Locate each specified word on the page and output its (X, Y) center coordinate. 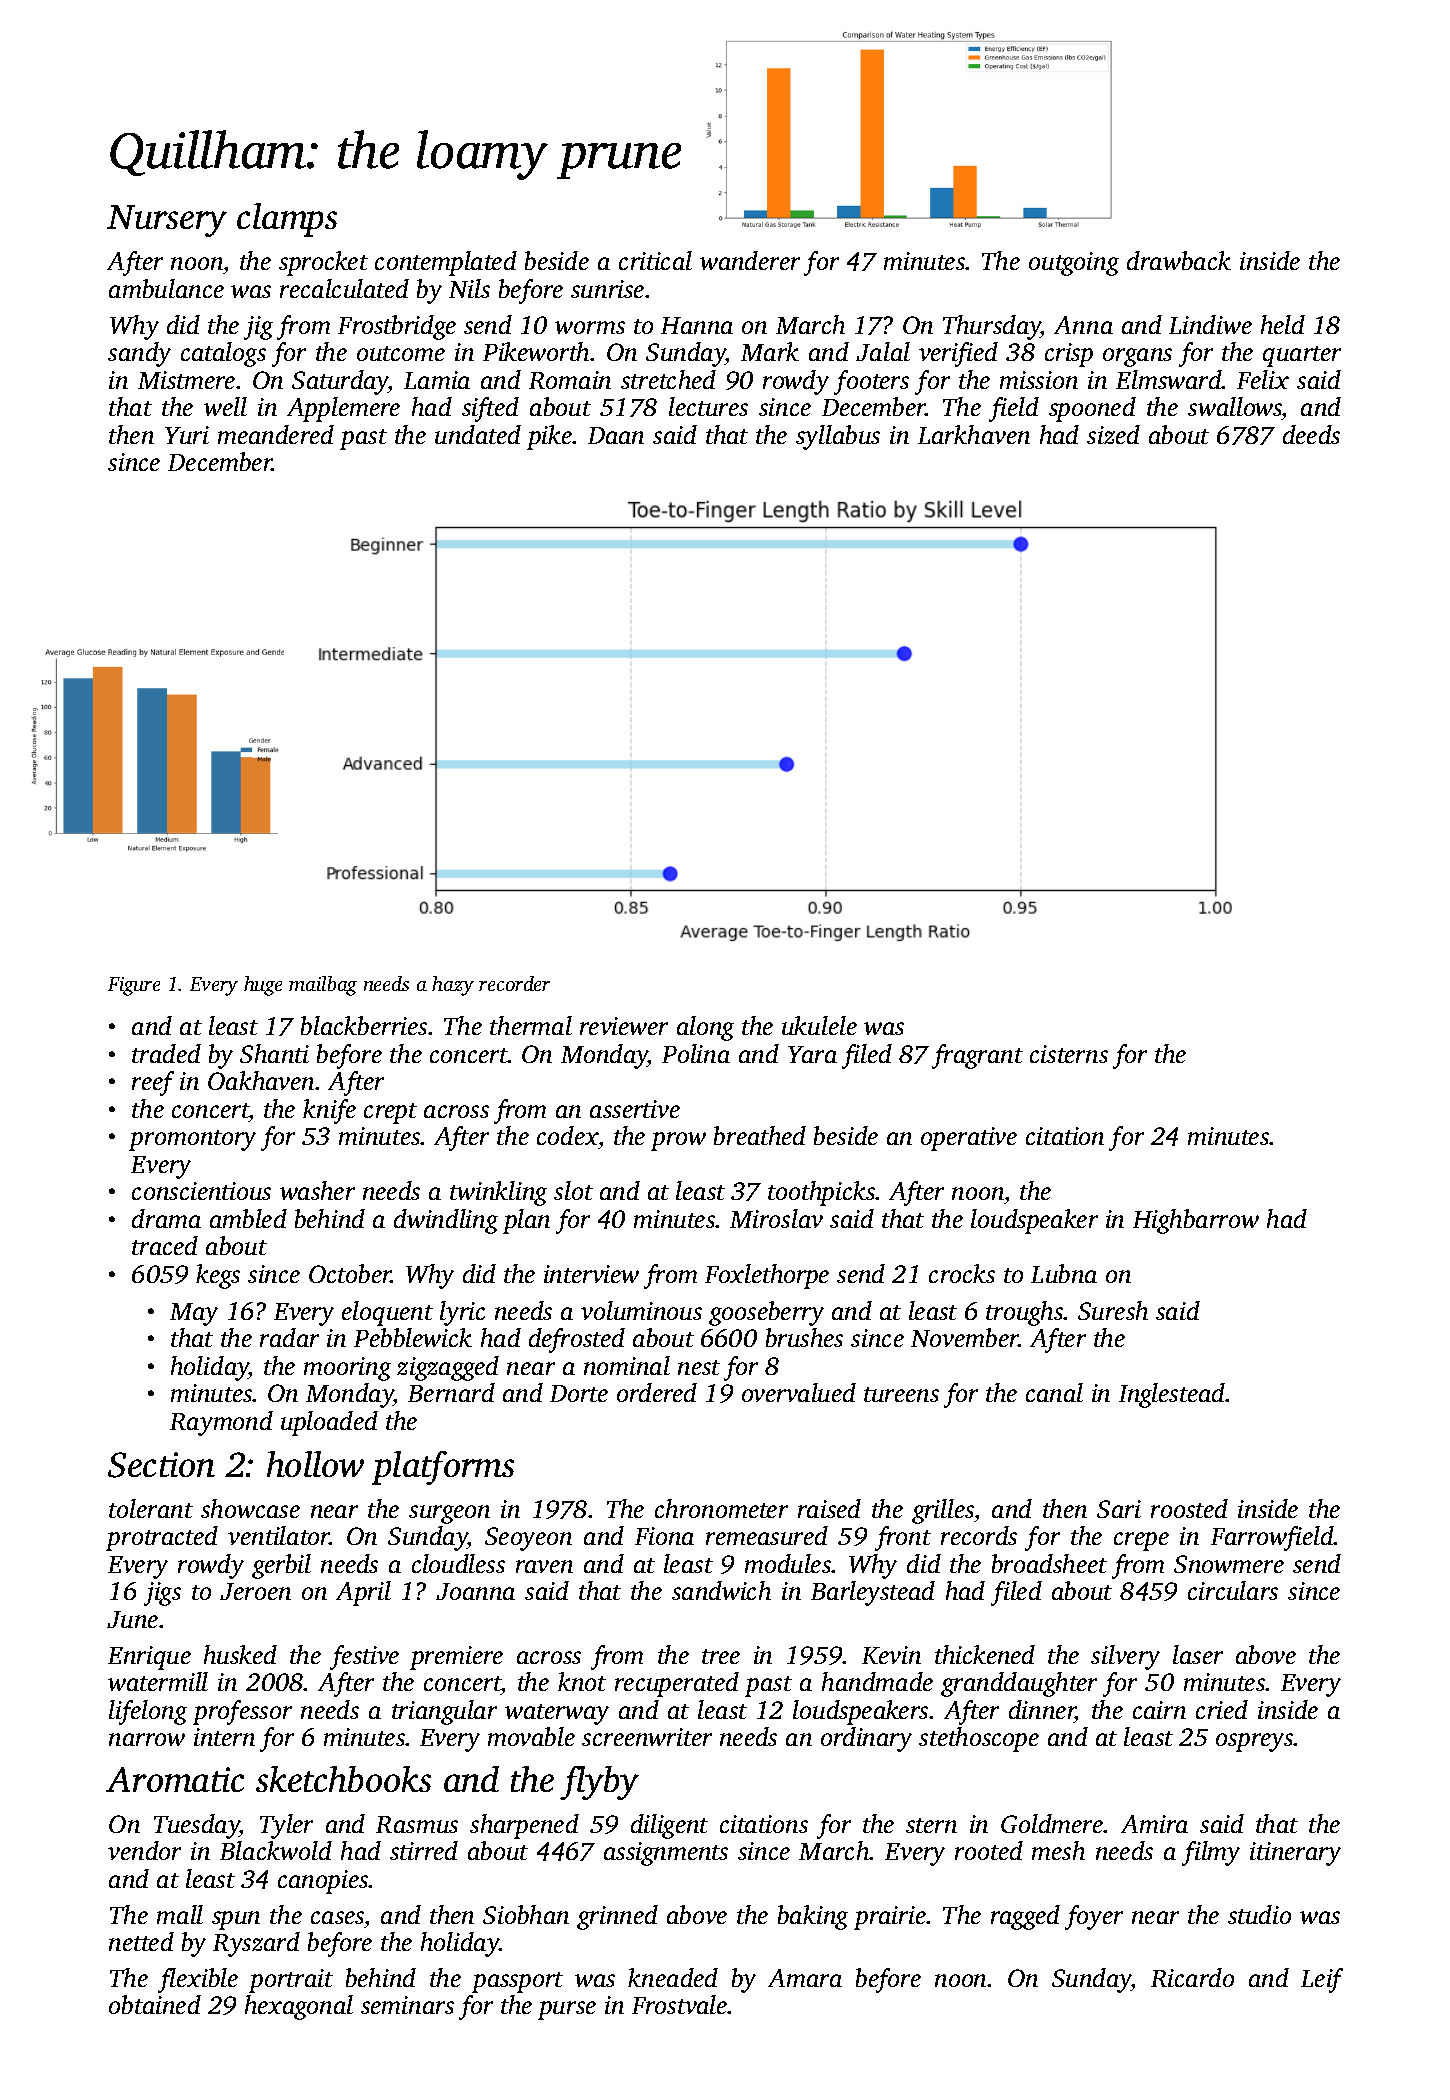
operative (969, 1139)
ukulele (819, 1025)
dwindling (446, 1221)
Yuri (187, 435)
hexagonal (299, 2007)
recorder (514, 983)
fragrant (977, 1056)
